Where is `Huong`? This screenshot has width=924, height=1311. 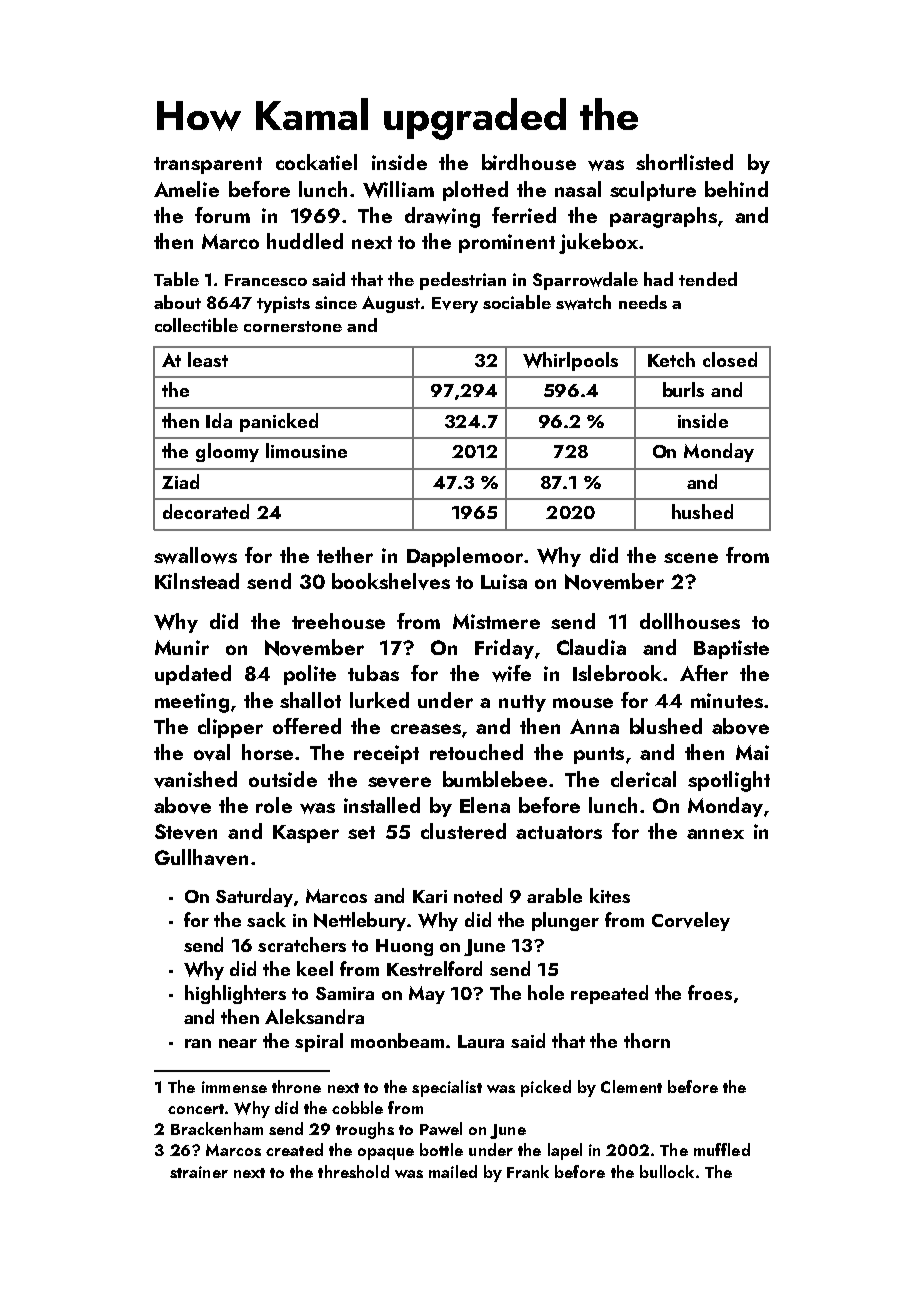
Huong is located at coordinates (404, 947).
